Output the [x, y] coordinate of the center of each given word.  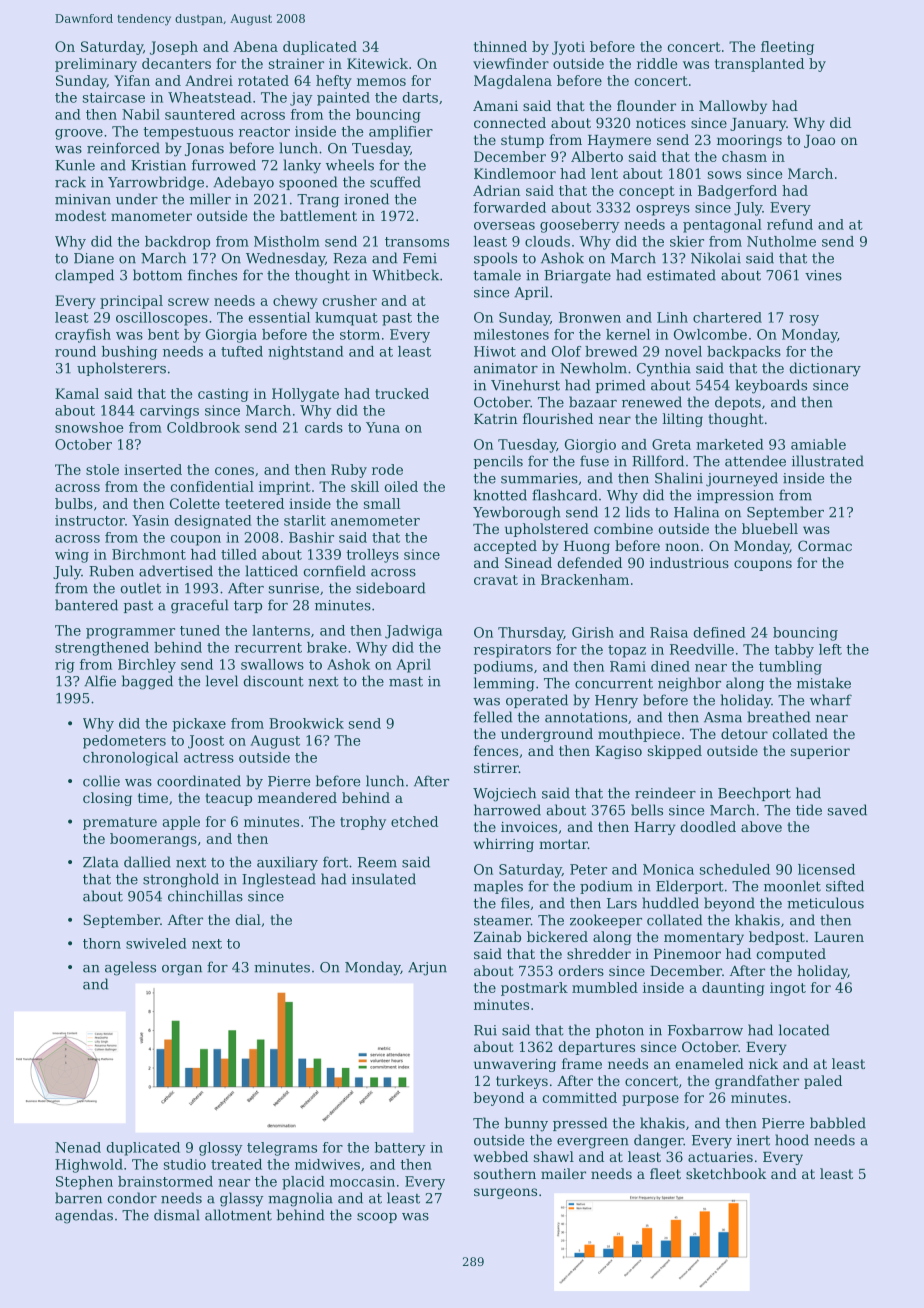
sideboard [390, 588]
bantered [86, 605]
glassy [241, 1199]
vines [823, 275]
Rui [485, 1030]
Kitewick [377, 63]
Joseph [174, 48]
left [830, 649]
